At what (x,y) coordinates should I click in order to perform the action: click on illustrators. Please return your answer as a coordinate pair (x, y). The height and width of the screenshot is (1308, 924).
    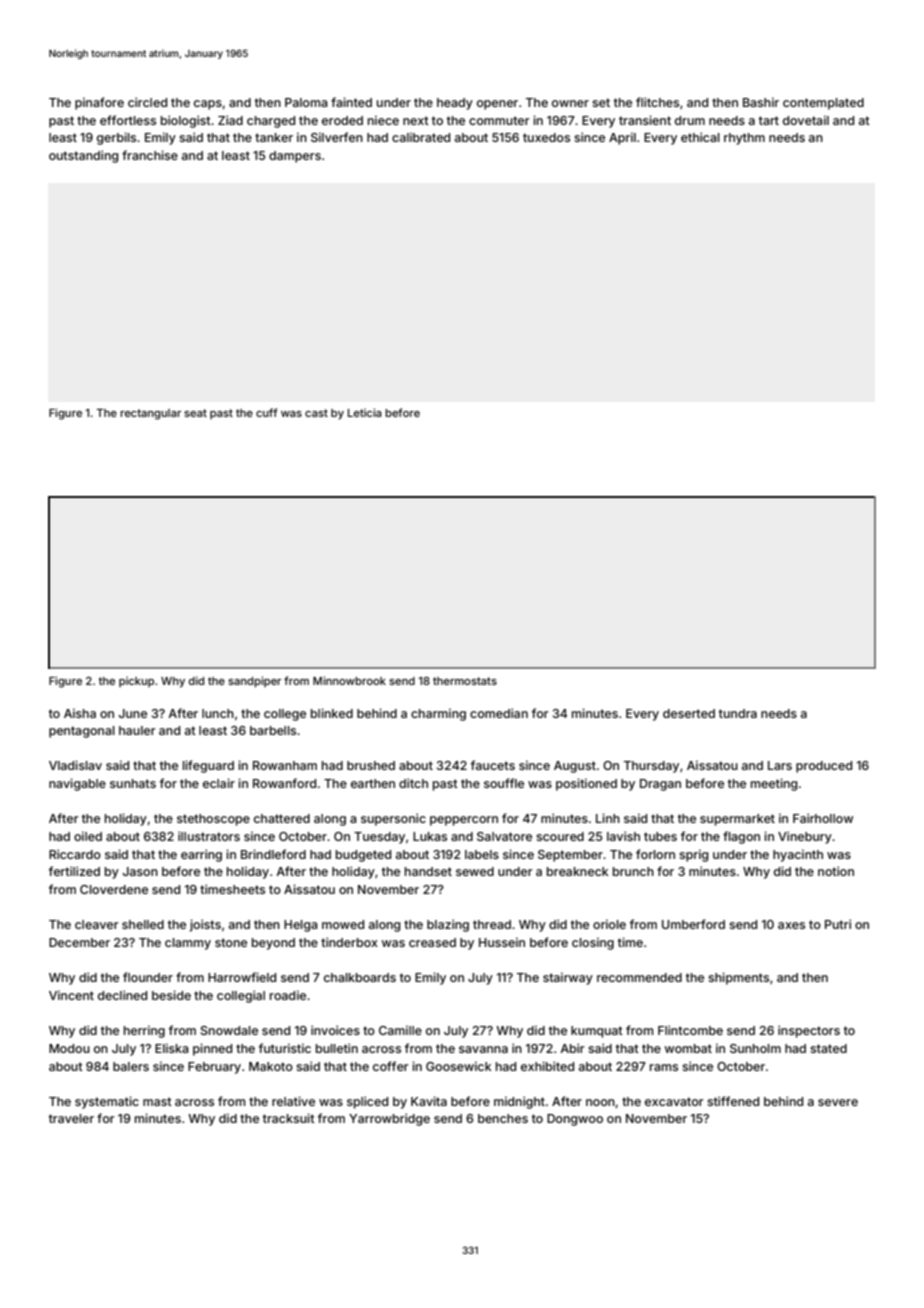
    Looking at the image, I should click on (209, 836).
